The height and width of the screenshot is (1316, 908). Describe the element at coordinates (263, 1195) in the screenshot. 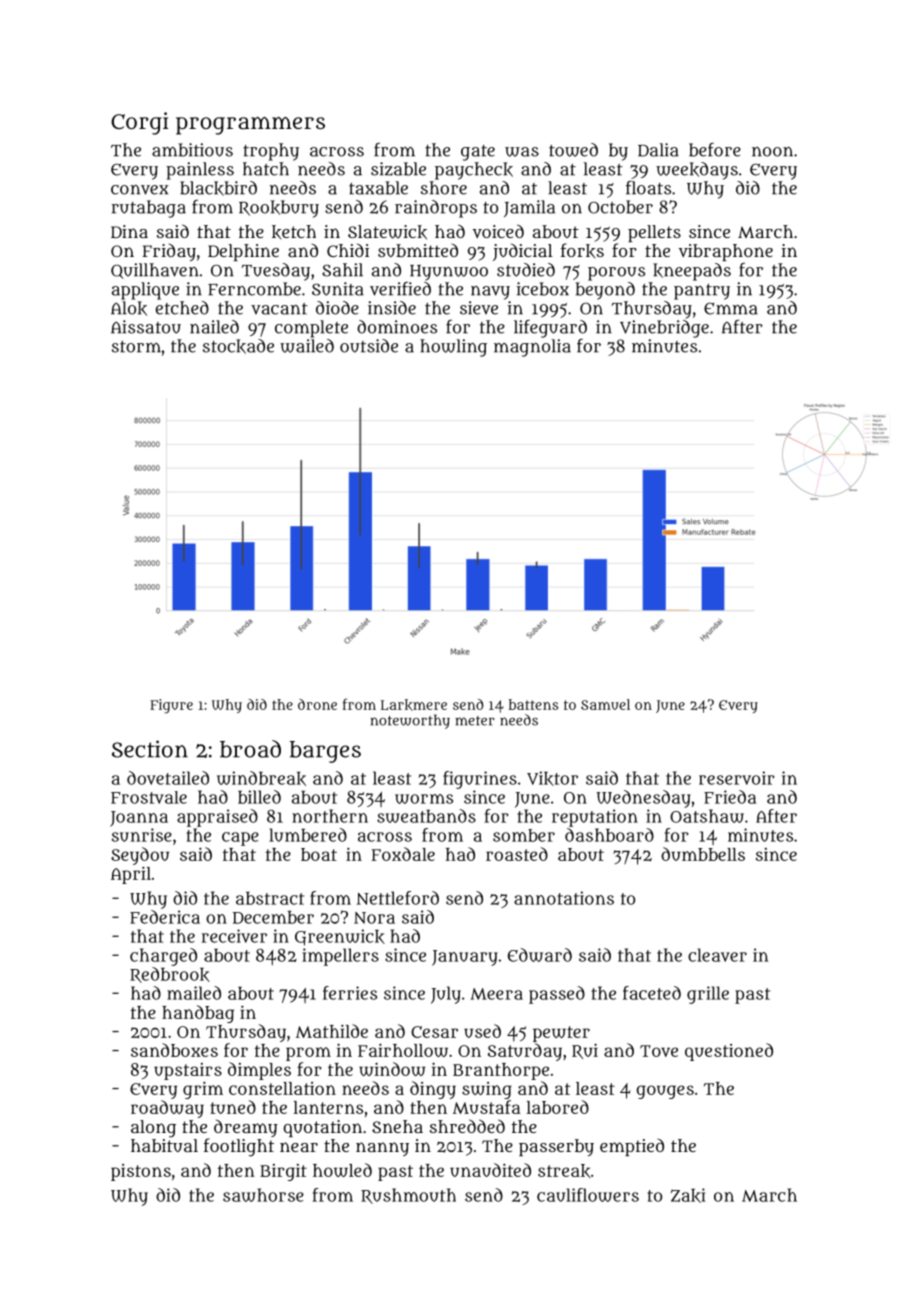

I see `sawhorse` at that location.
